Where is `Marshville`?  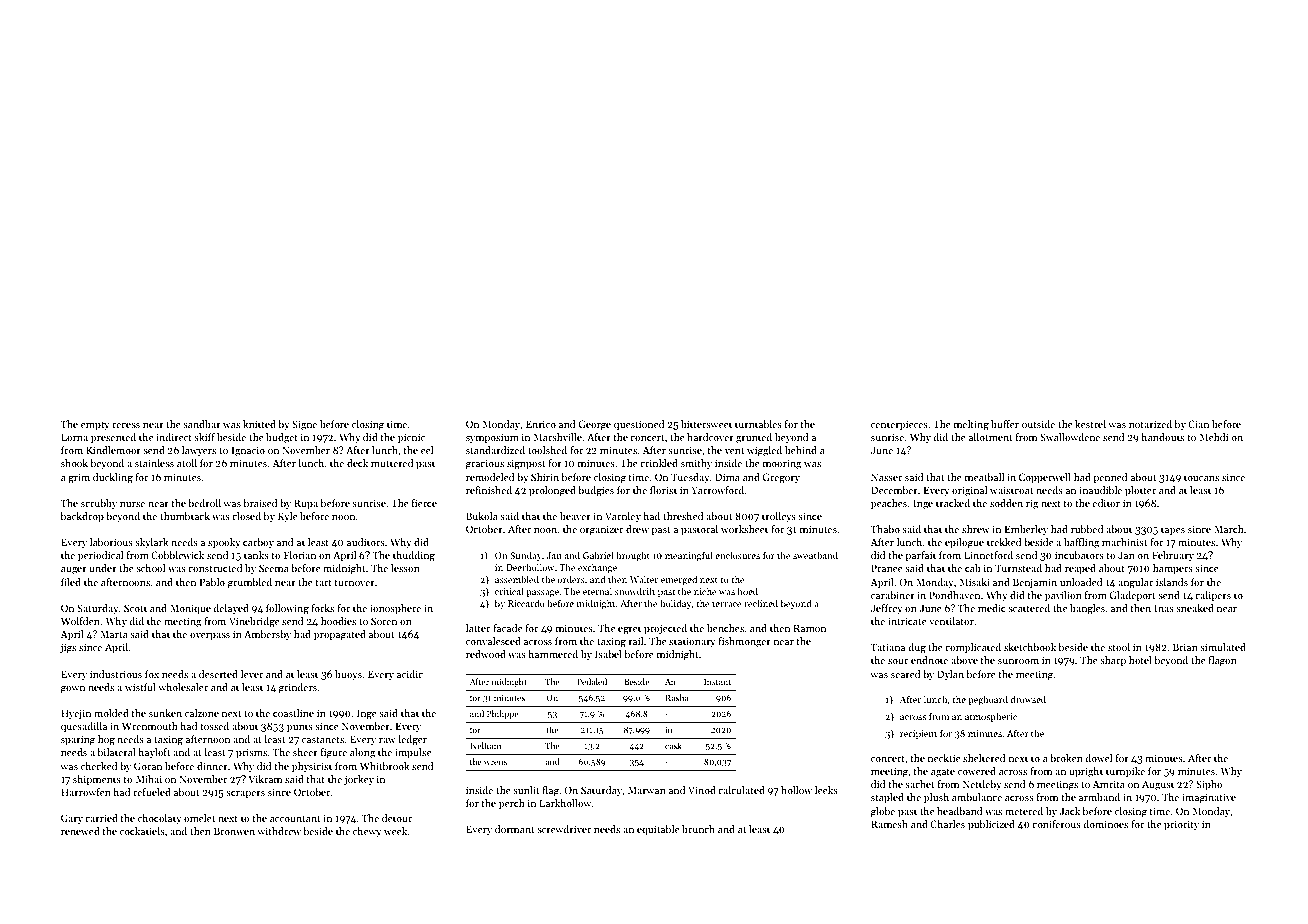 Marshville is located at coordinates (557, 437).
